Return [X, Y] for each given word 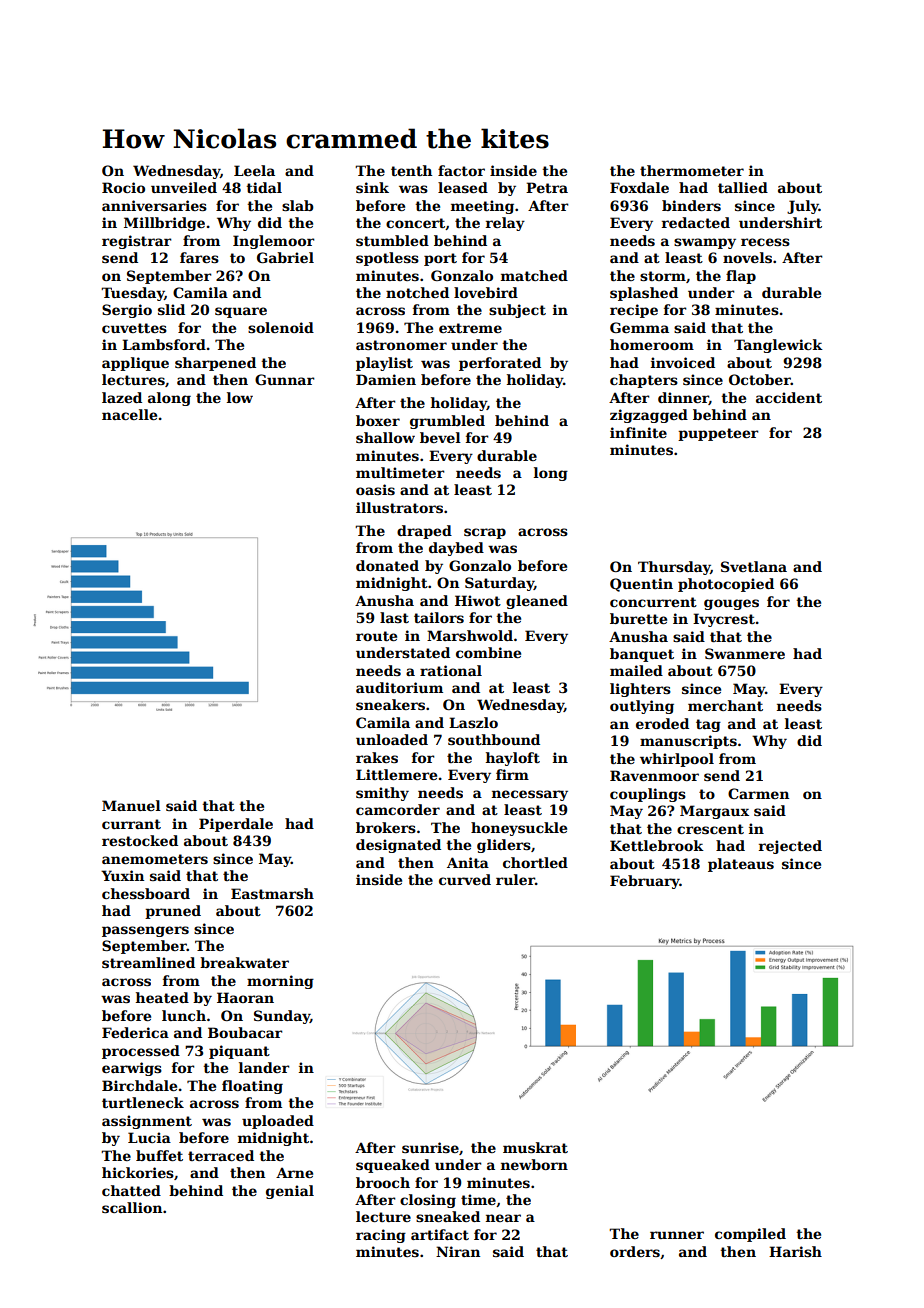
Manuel [131, 805]
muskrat [535, 1147]
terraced [221, 1155]
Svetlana [754, 566]
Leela [254, 170]
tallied [743, 187]
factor [461, 170]
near [503, 1218]
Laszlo [473, 722]
